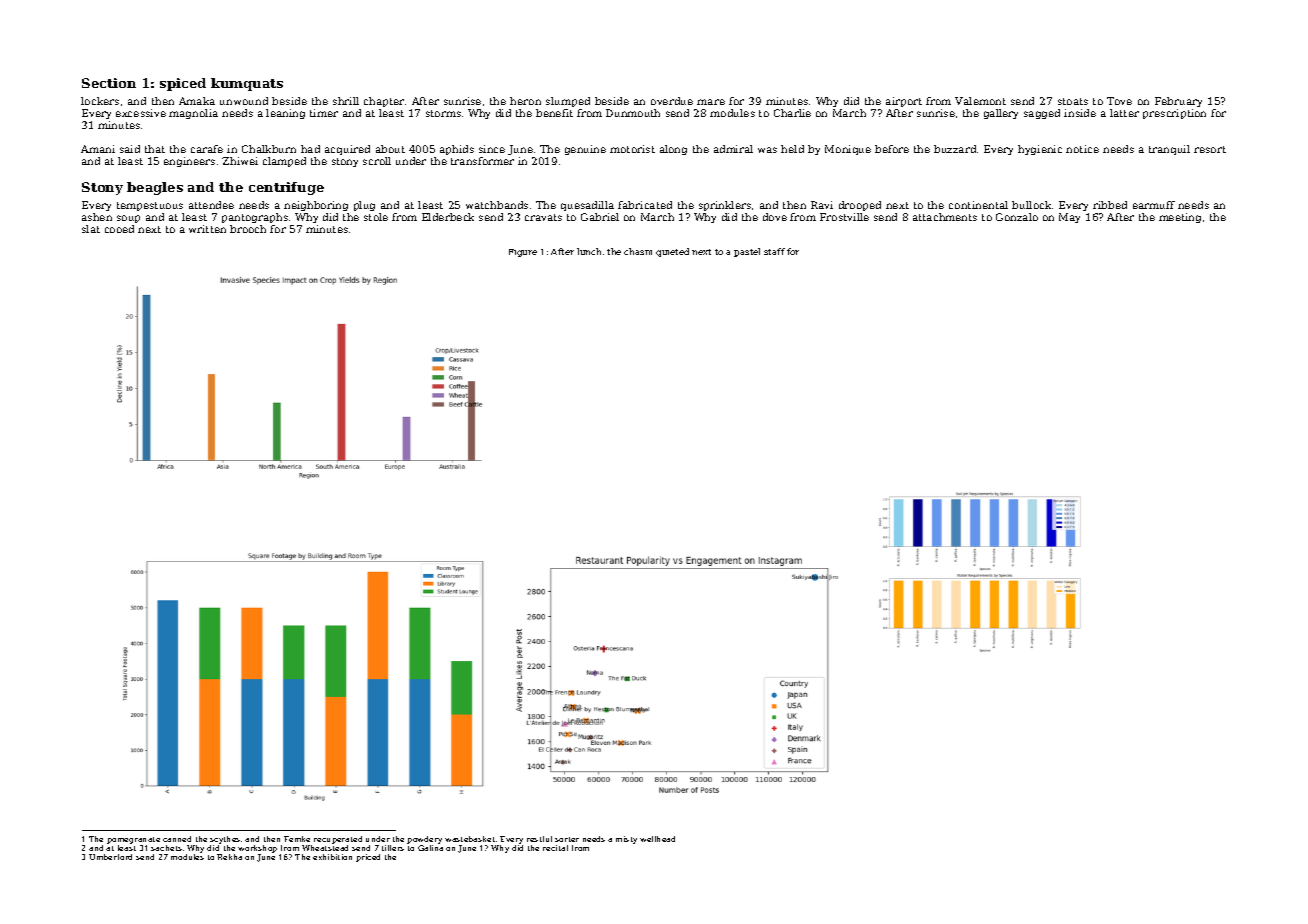 This image has width=1308, height=924. What do you see at coordinates (248, 229) in the image?
I see `brooch` at bounding box center [248, 229].
